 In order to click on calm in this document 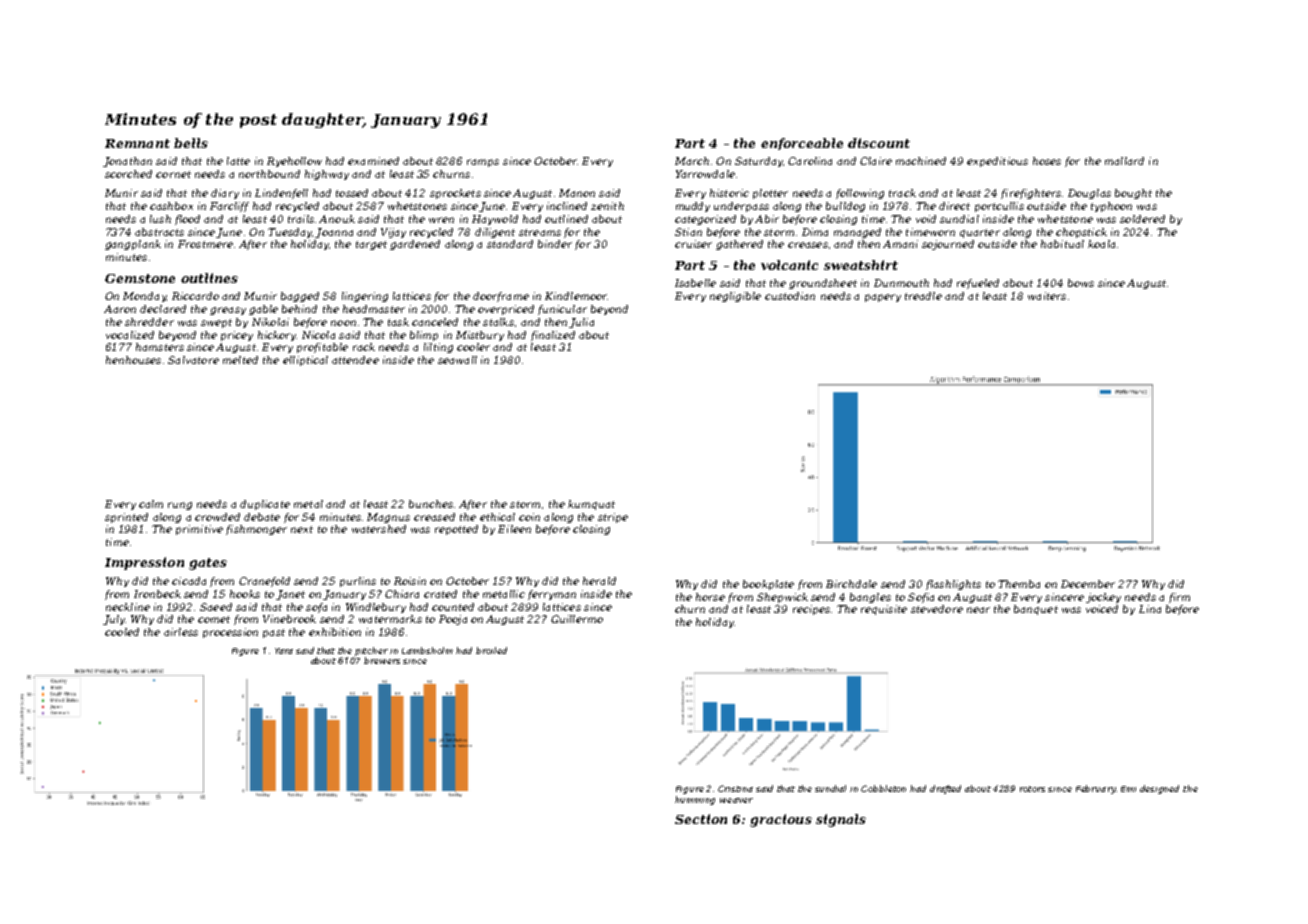, I will do `click(151, 504)`.
